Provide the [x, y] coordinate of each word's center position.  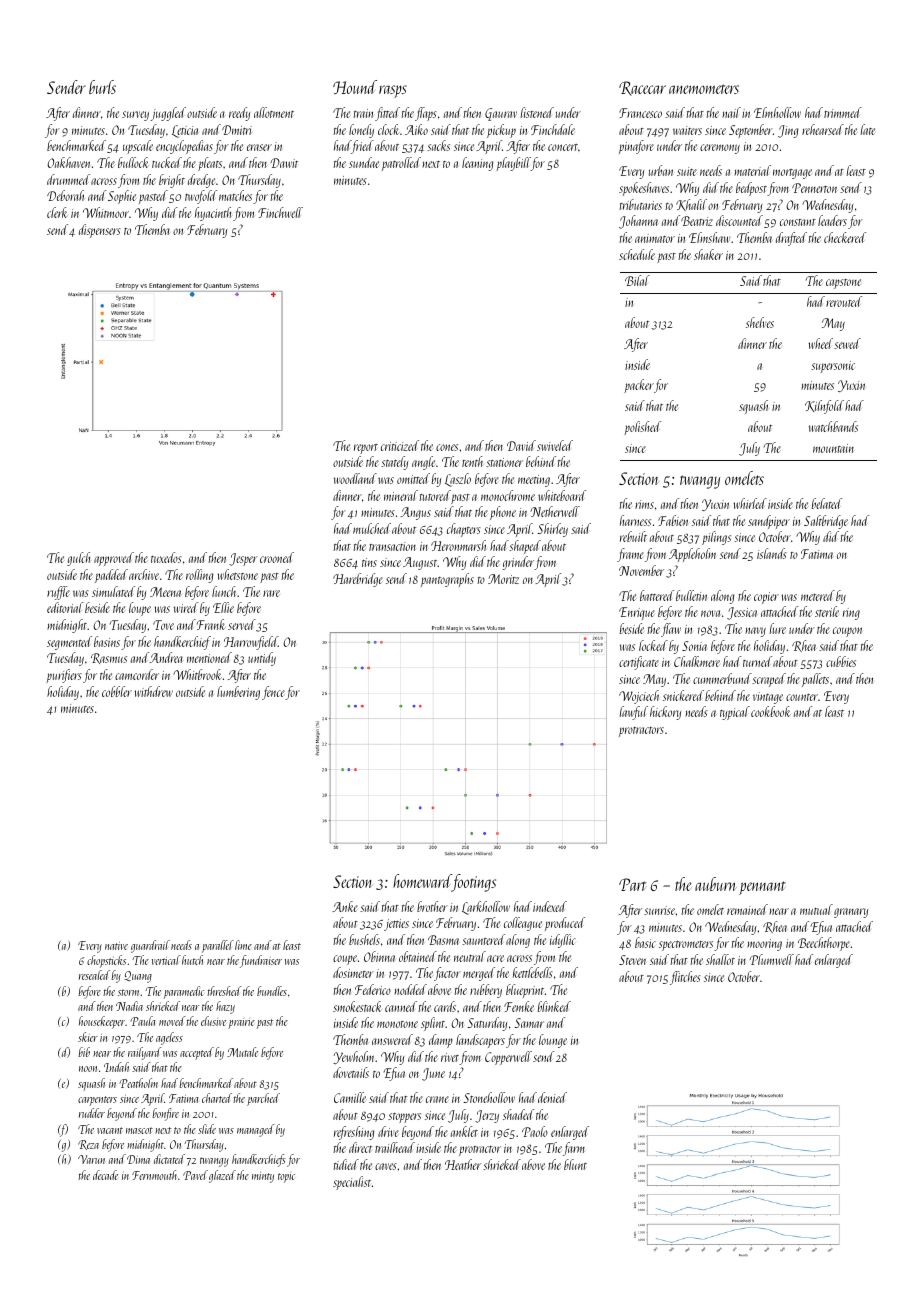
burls [102, 87]
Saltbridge [826, 522]
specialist [352, 1183]
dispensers [100, 231]
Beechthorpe [824, 944]
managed [256, 1130]
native [116, 946]
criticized [400, 445]
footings [474, 883]
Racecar [642, 88]
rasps [393, 91]
